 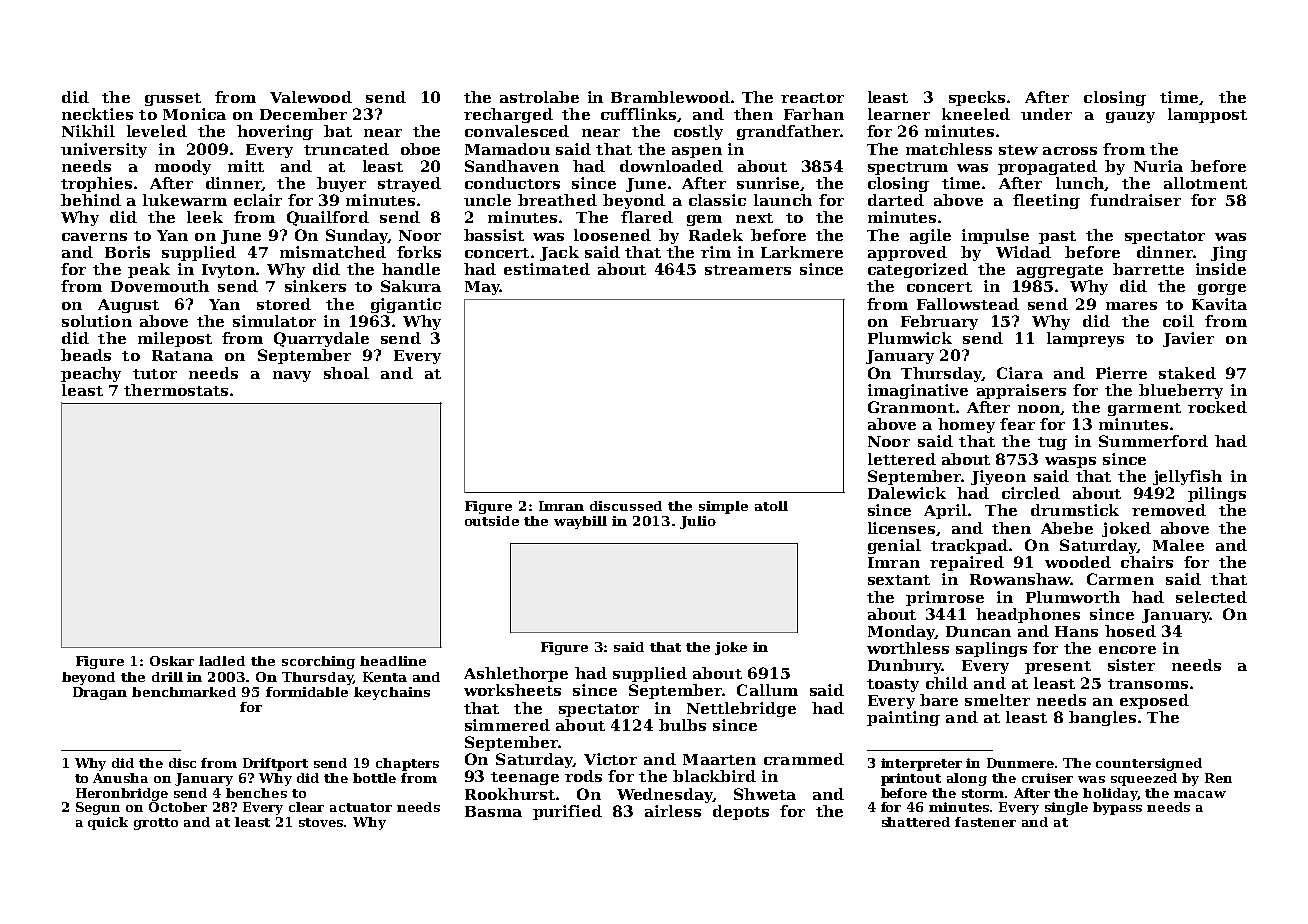 I want to click on bassist, so click(x=494, y=235).
